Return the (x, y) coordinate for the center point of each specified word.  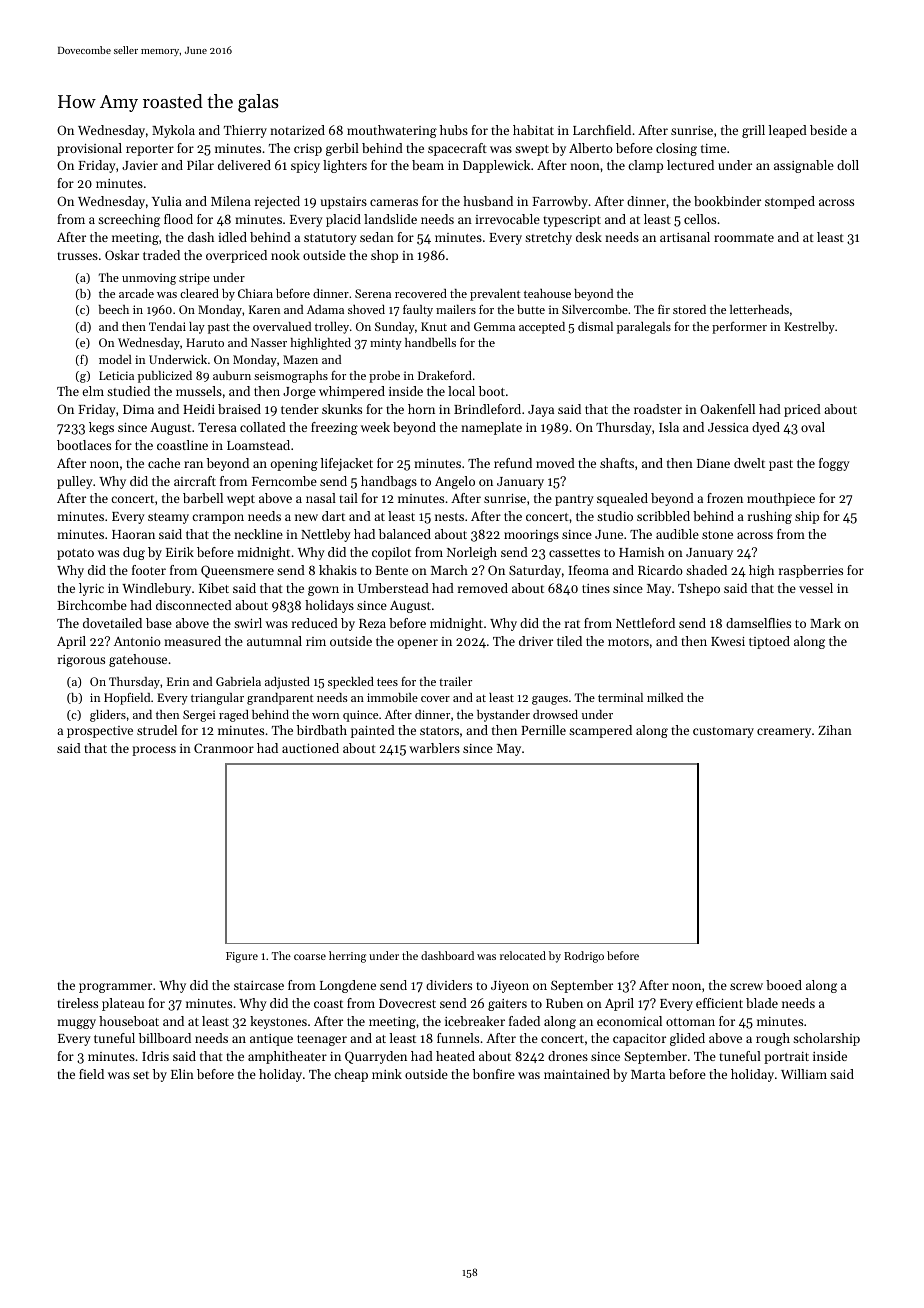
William (804, 1074)
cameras (394, 202)
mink (387, 1074)
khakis (338, 570)
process (154, 751)
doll (848, 165)
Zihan (835, 730)
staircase (259, 985)
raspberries (811, 571)
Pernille (543, 730)
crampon (218, 519)
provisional (89, 149)
